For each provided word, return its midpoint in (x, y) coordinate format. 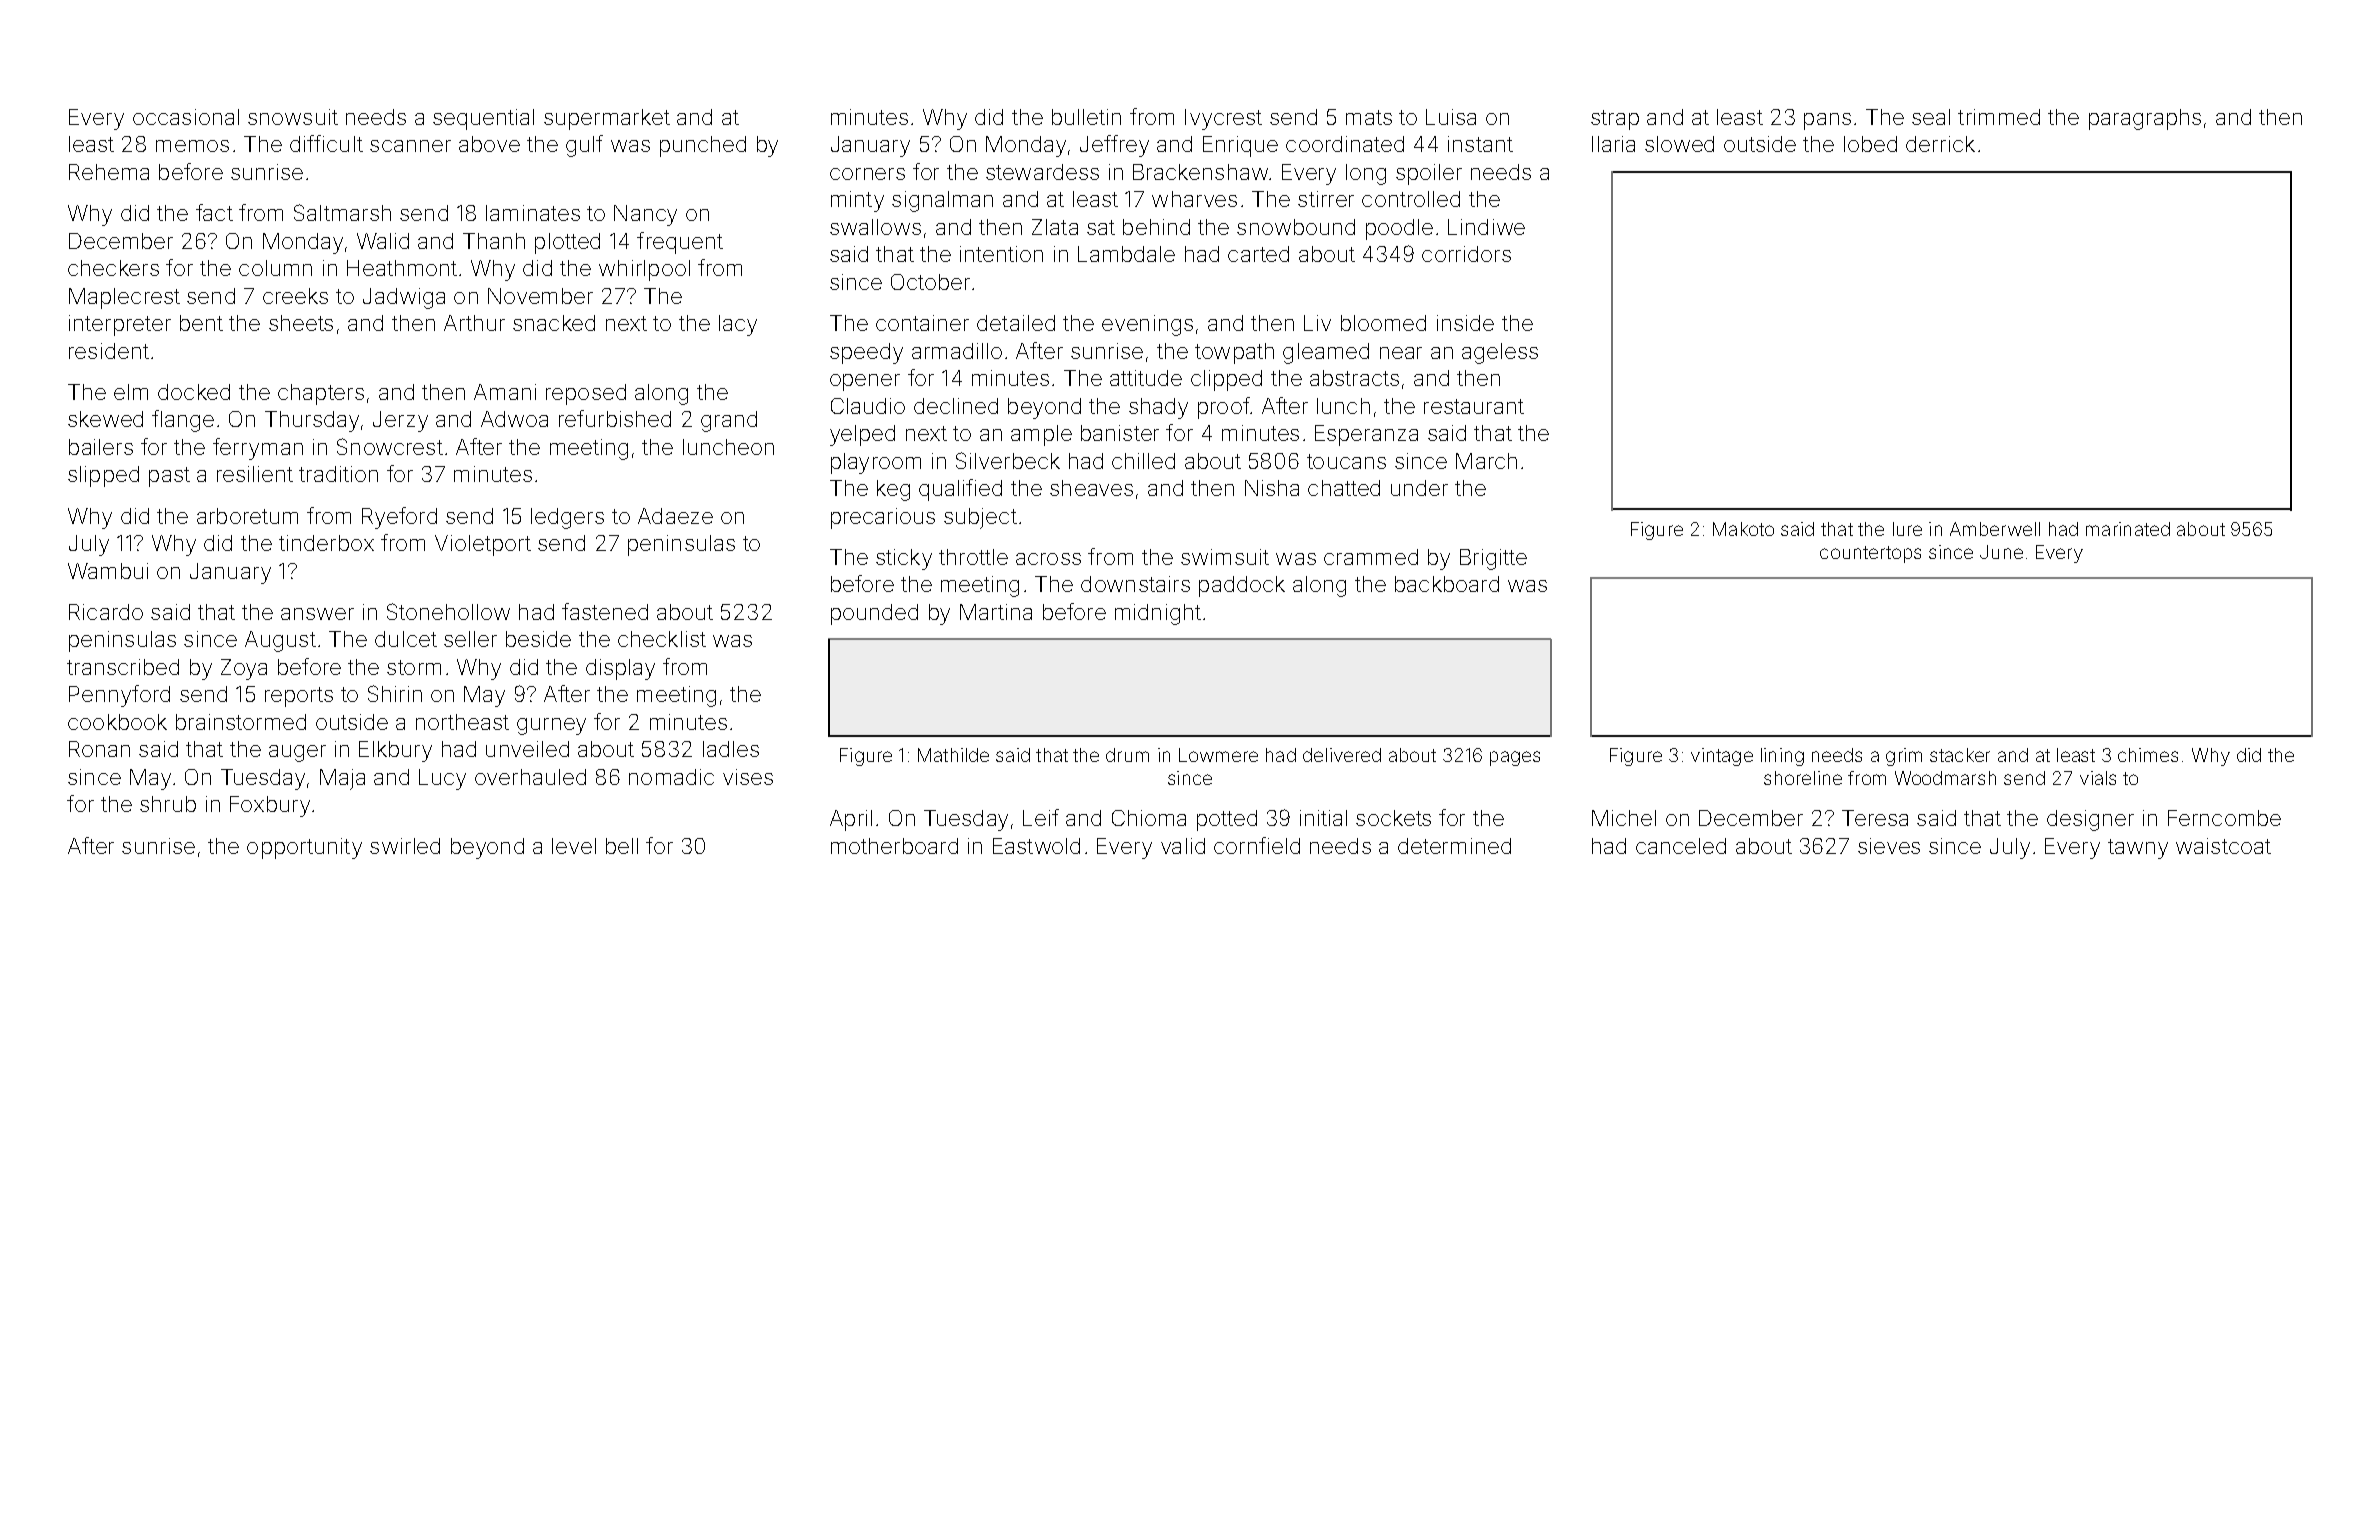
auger (297, 753)
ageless (1500, 353)
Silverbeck (1008, 460)
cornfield (1257, 845)
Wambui (108, 571)
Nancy (645, 215)
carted (1258, 254)
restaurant (1474, 406)
